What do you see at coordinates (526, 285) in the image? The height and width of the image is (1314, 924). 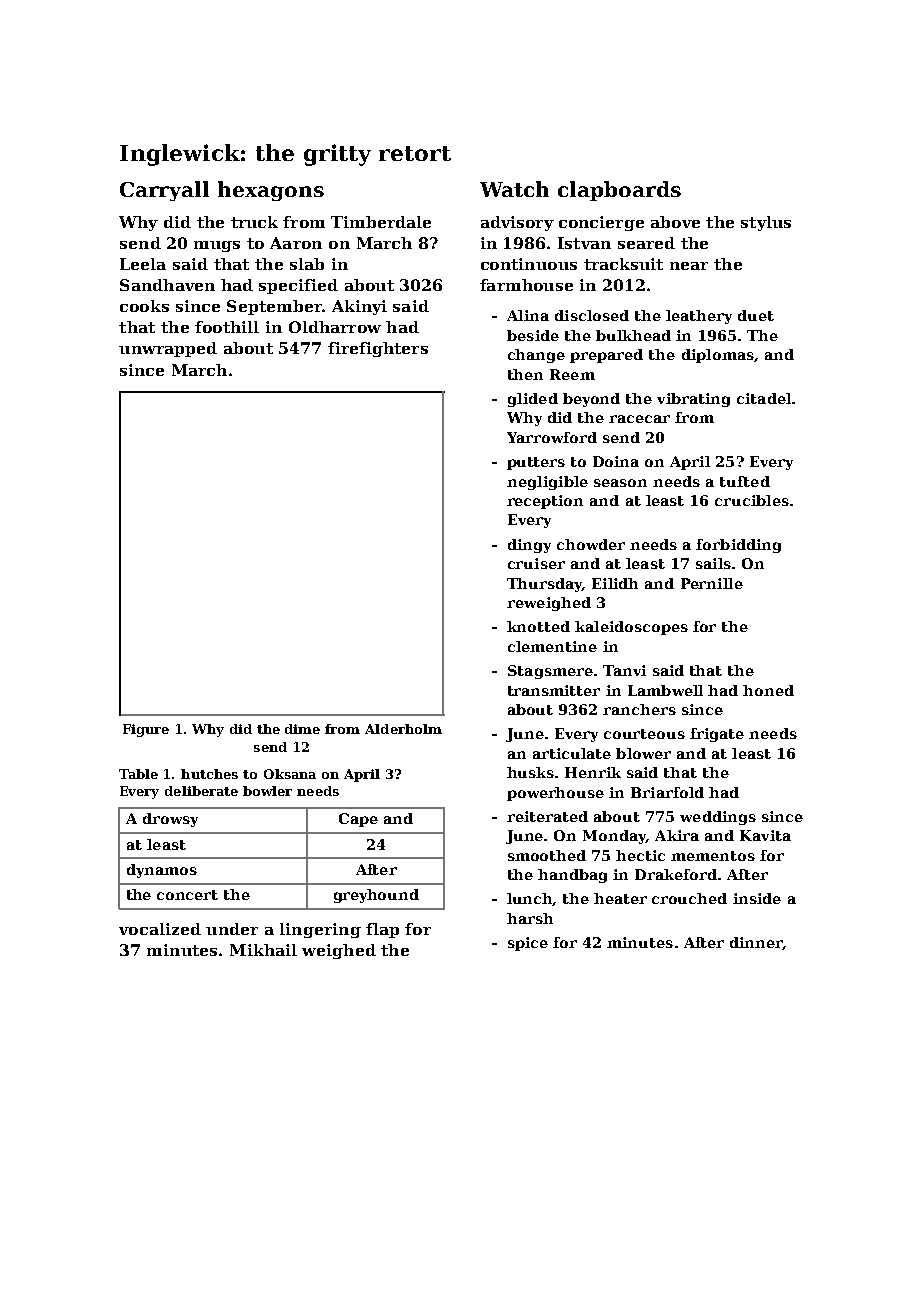 I see `farmhouse` at bounding box center [526, 285].
